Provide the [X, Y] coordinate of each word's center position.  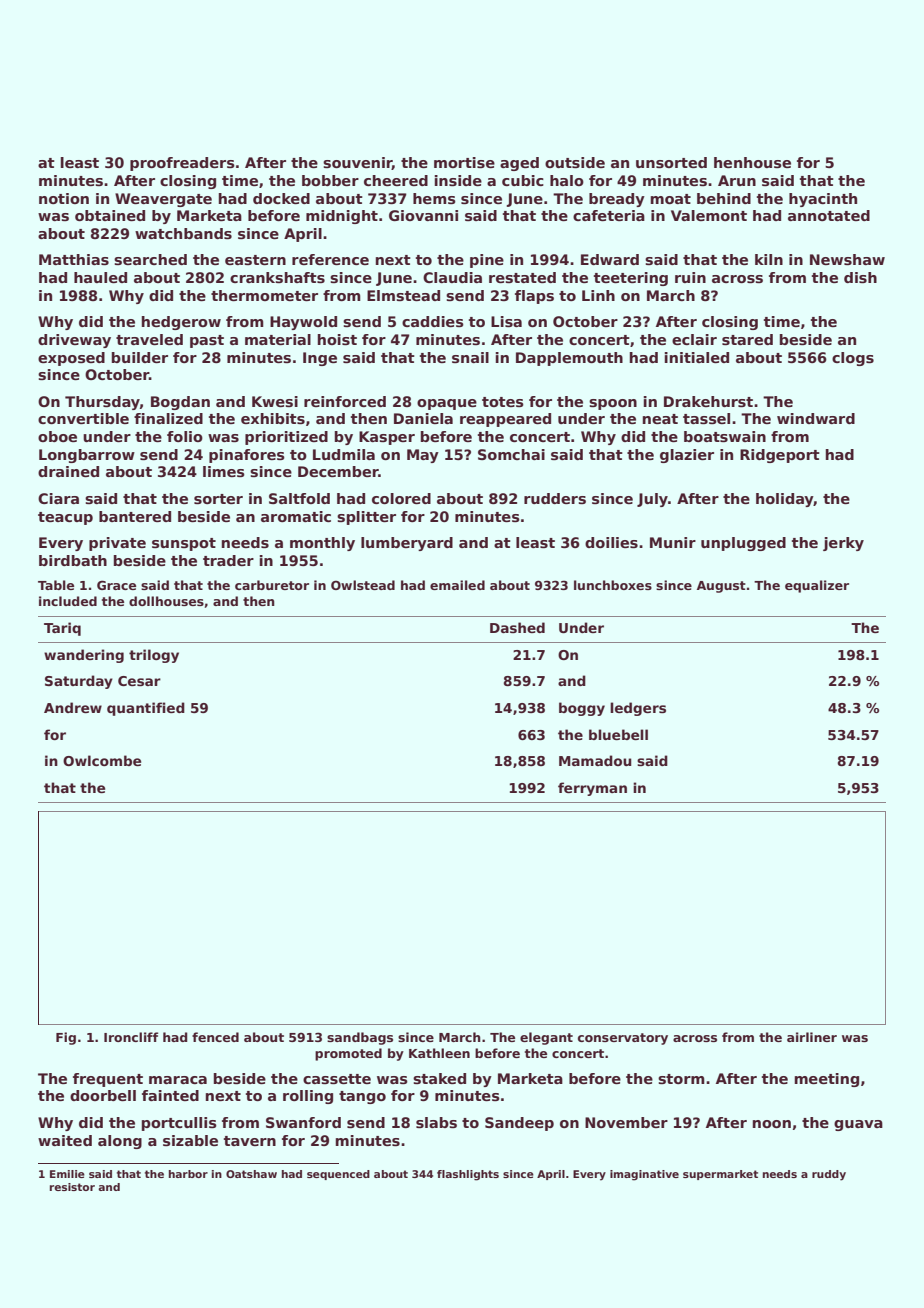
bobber [330, 180]
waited [65, 1140]
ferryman [592, 789]
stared [747, 339]
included [68, 601]
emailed [457, 585]
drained [68, 471]
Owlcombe [102, 760]
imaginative [644, 1175]
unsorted [671, 162]
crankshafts [277, 277]
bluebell [618, 734]
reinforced [345, 401]
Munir [673, 542]
